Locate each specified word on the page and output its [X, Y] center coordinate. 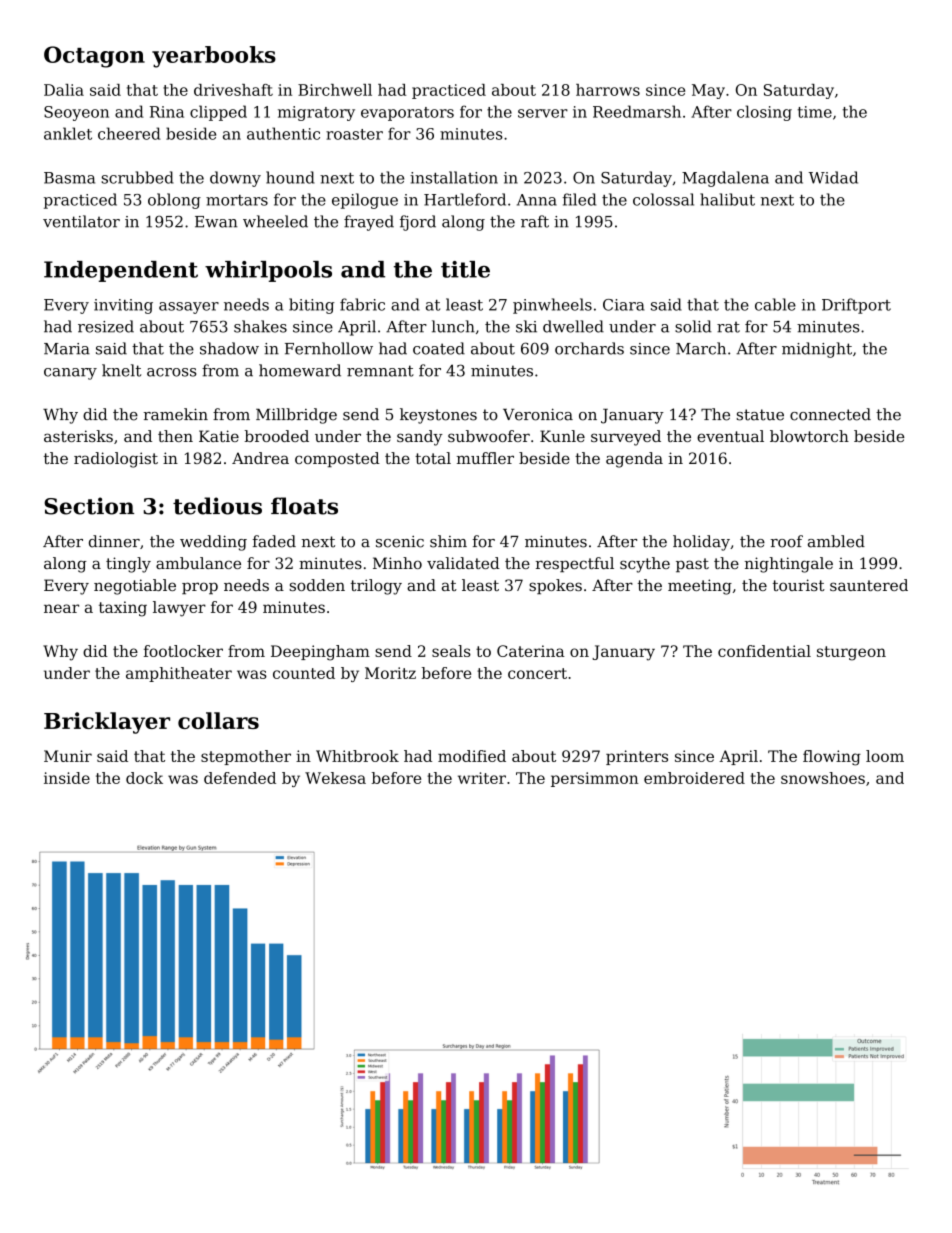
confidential [764, 651]
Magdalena [725, 179]
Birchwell [335, 90]
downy [235, 179]
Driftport [856, 306]
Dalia [64, 90]
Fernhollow [329, 348]
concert [537, 673]
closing [764, 113]
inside [67, 778]
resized [106, 326]
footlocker [183, 651]
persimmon [595, 779]
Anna [537, 200]
